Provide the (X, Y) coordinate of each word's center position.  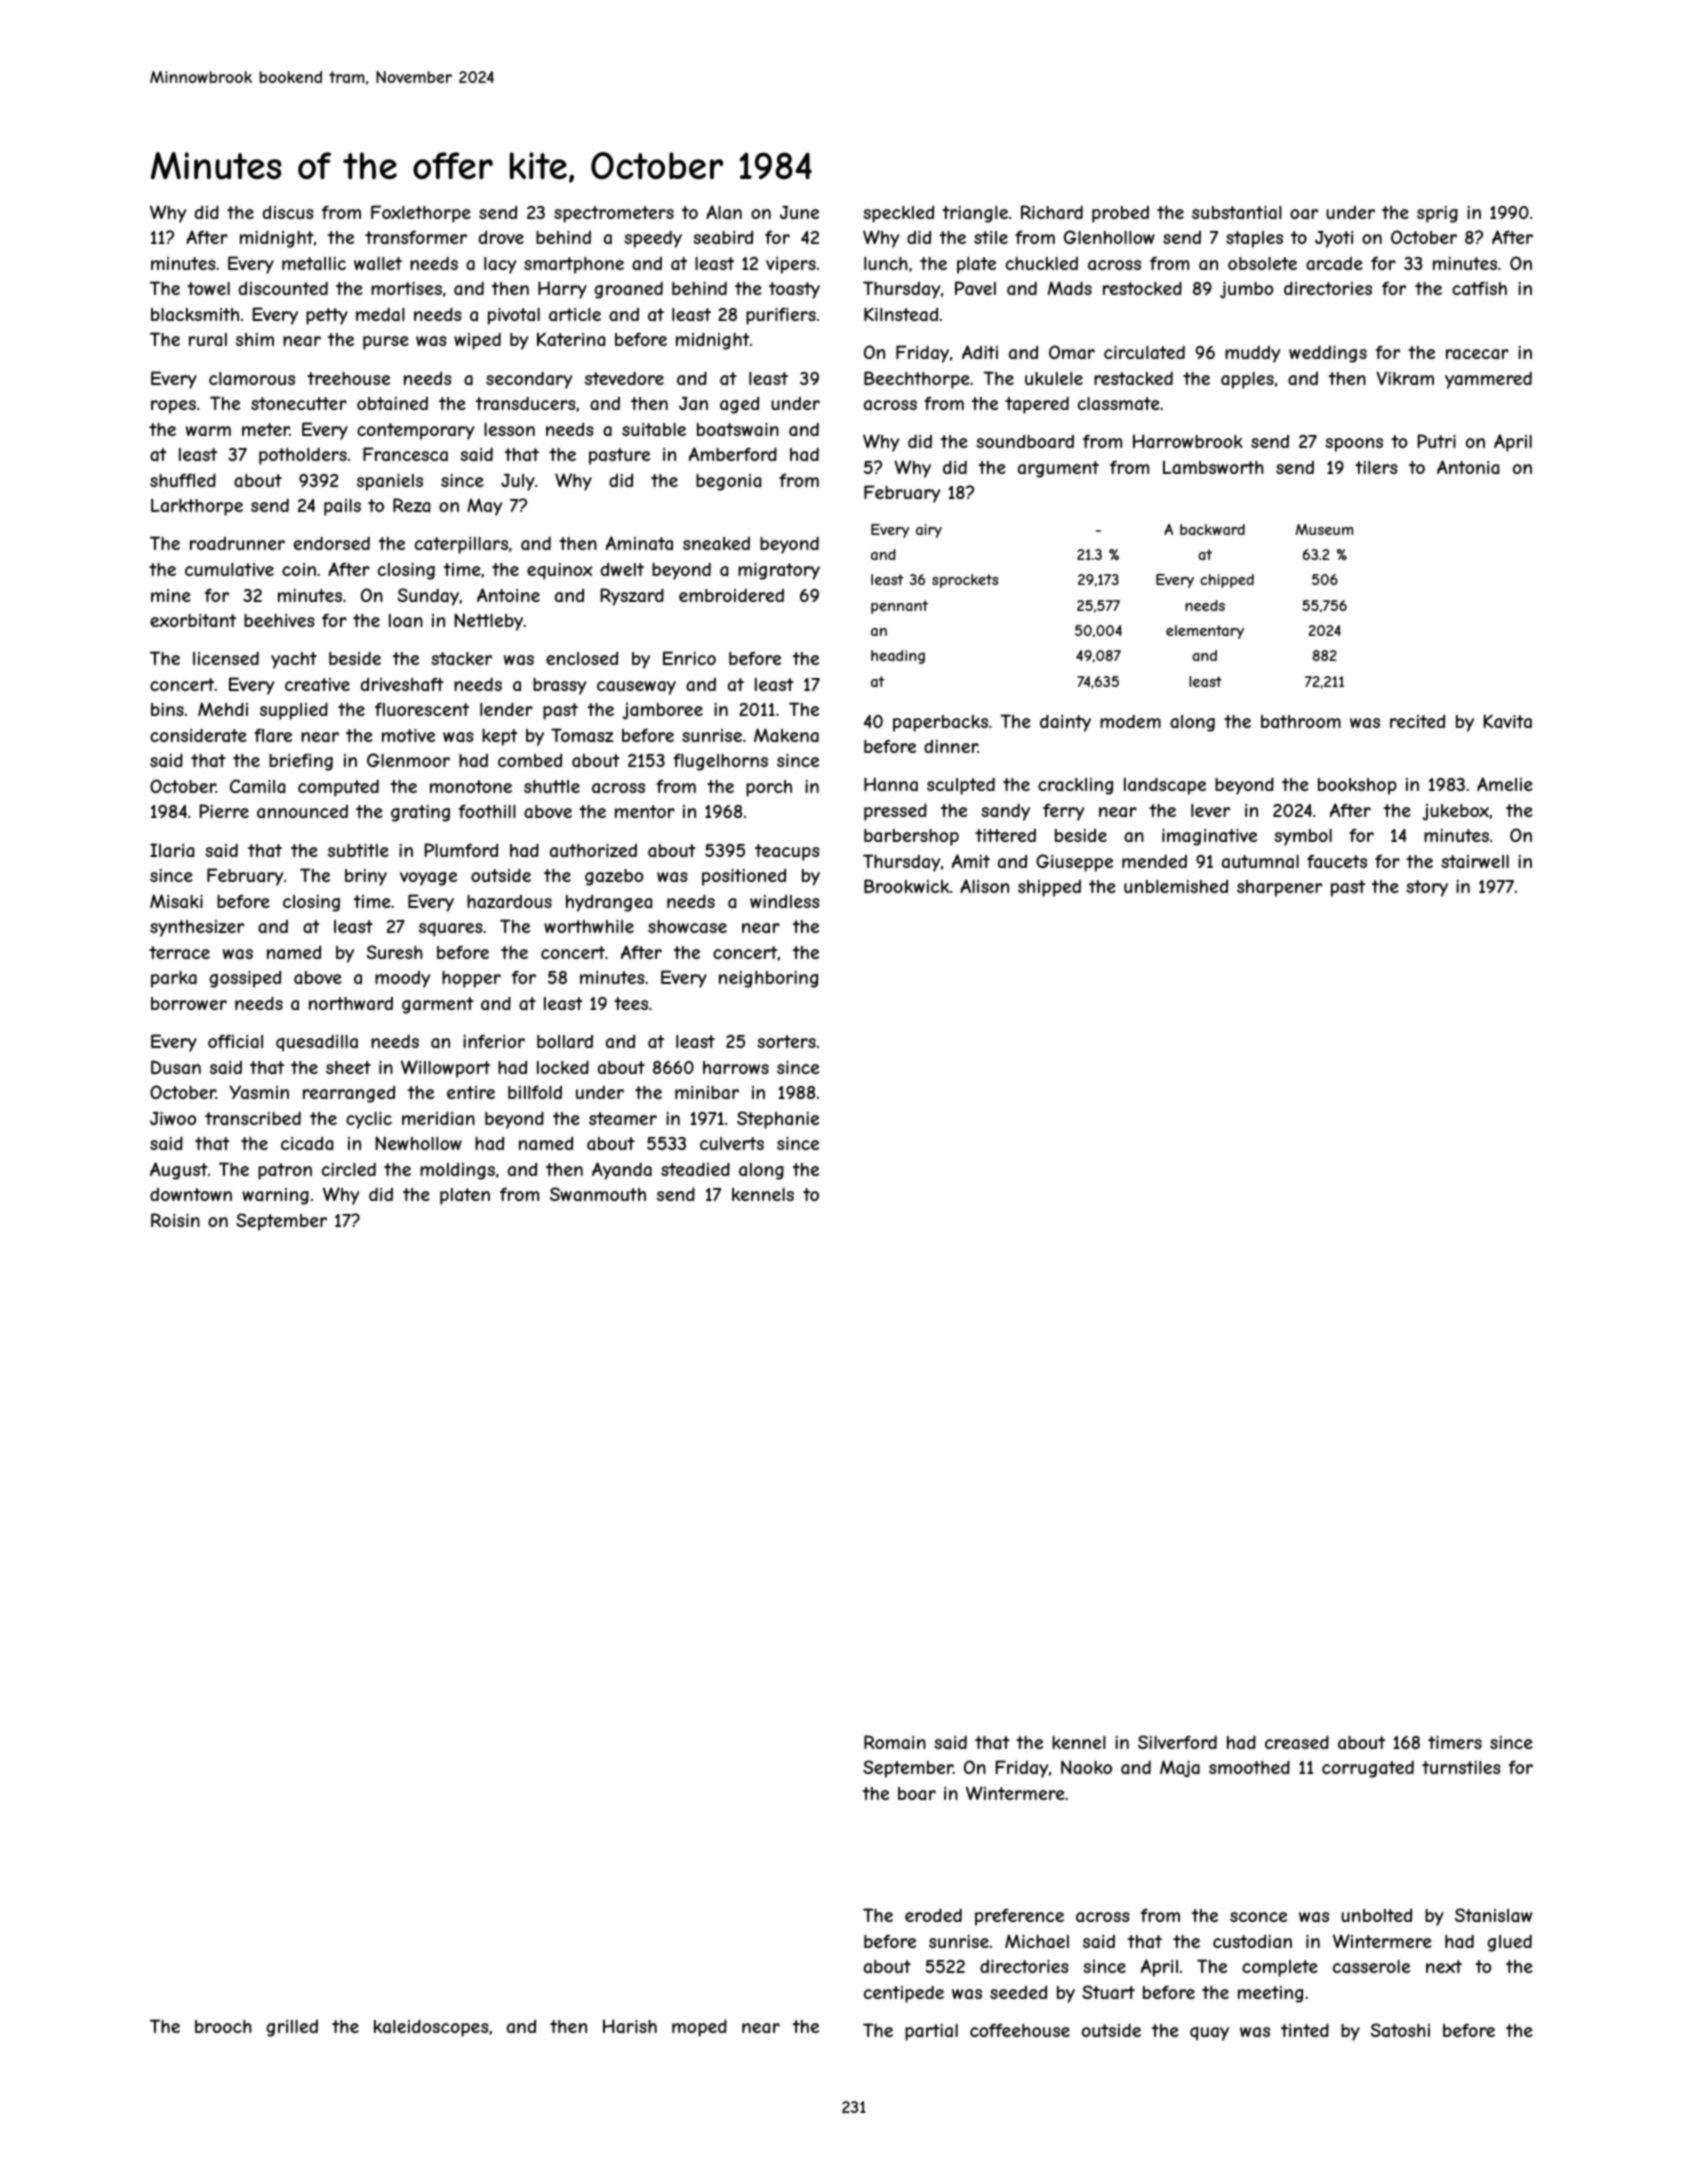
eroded (933, 1915)
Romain (895, 1742)
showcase (687, 926)
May (484, 507)
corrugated (1368, 1769)
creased (1297, 1742)
